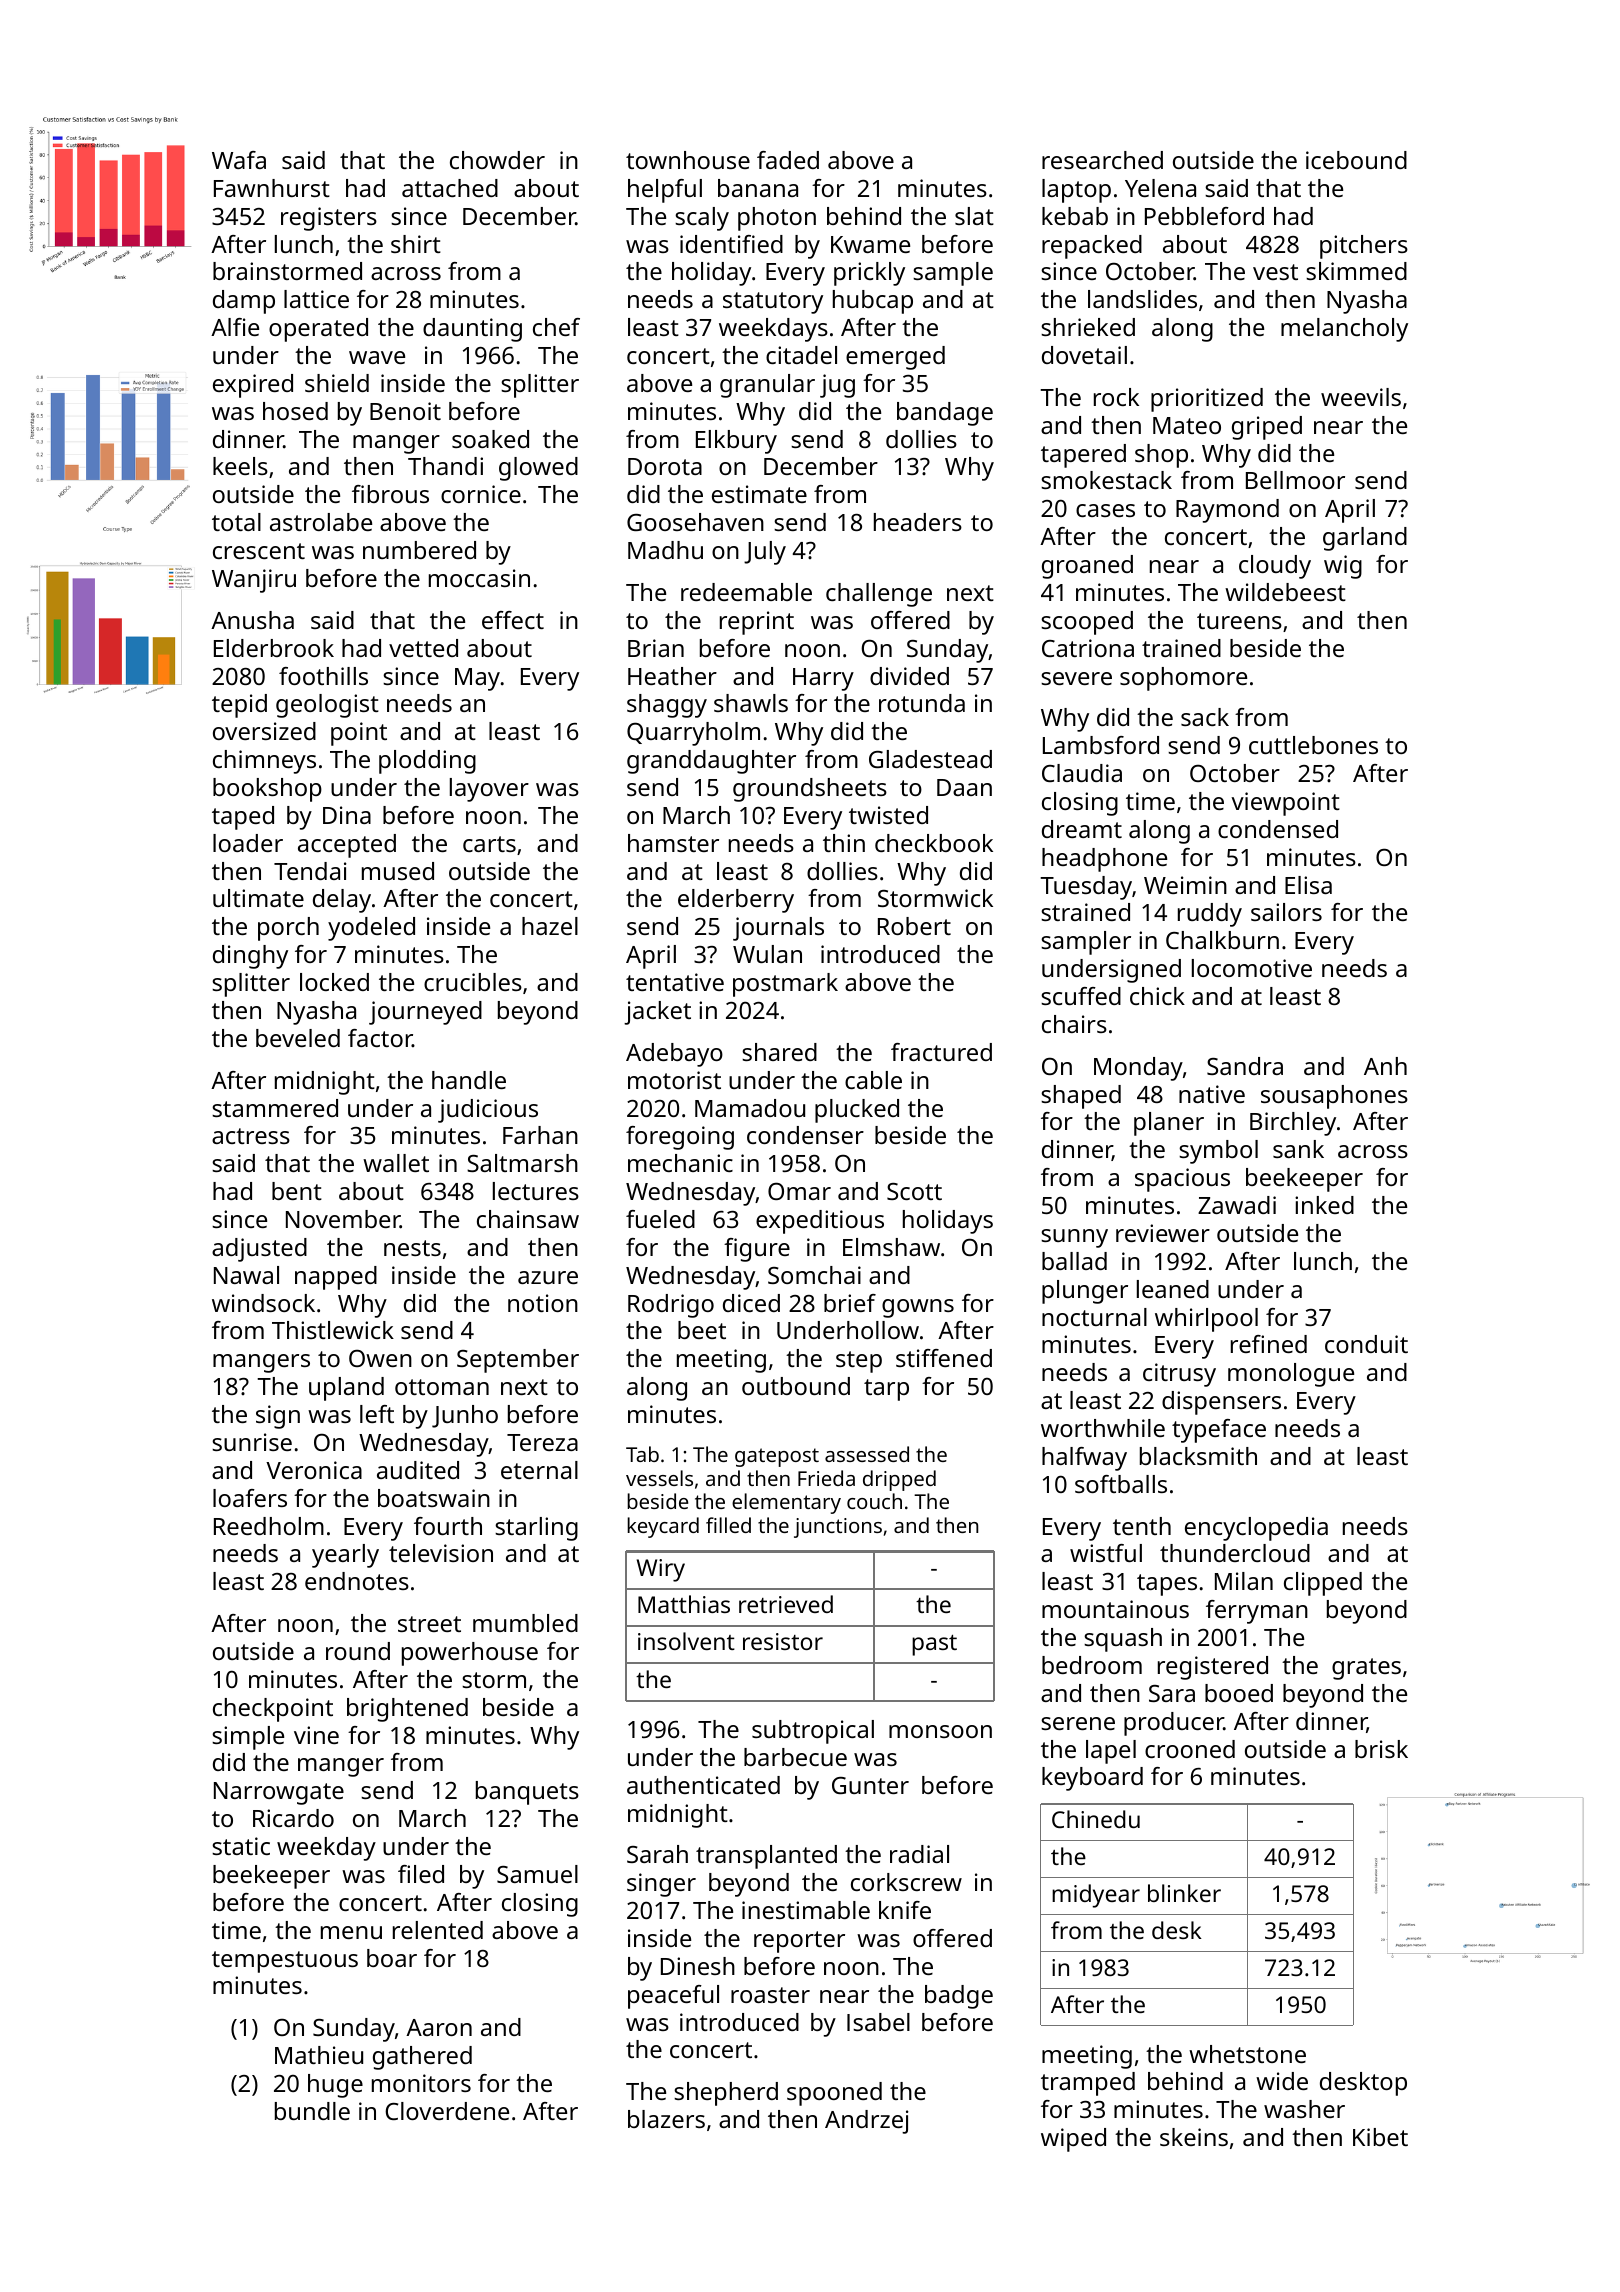 Image resolution: width=1620 pixels, height=2292 pixels. What do you see at coordinates (316, 299) in the page?
I see `lattice` at bounding box center [316, 299].
